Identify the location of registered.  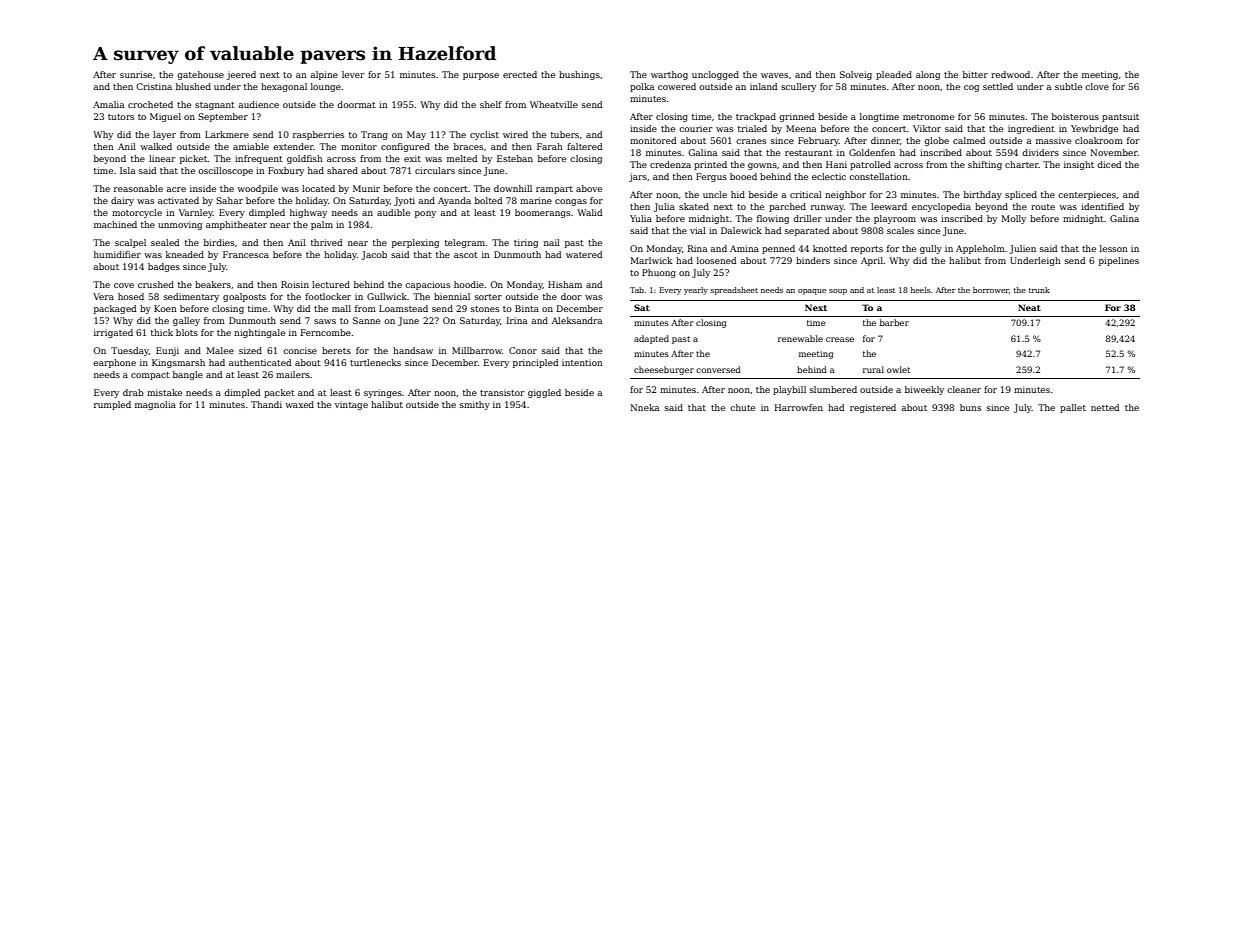
(873, 408).
